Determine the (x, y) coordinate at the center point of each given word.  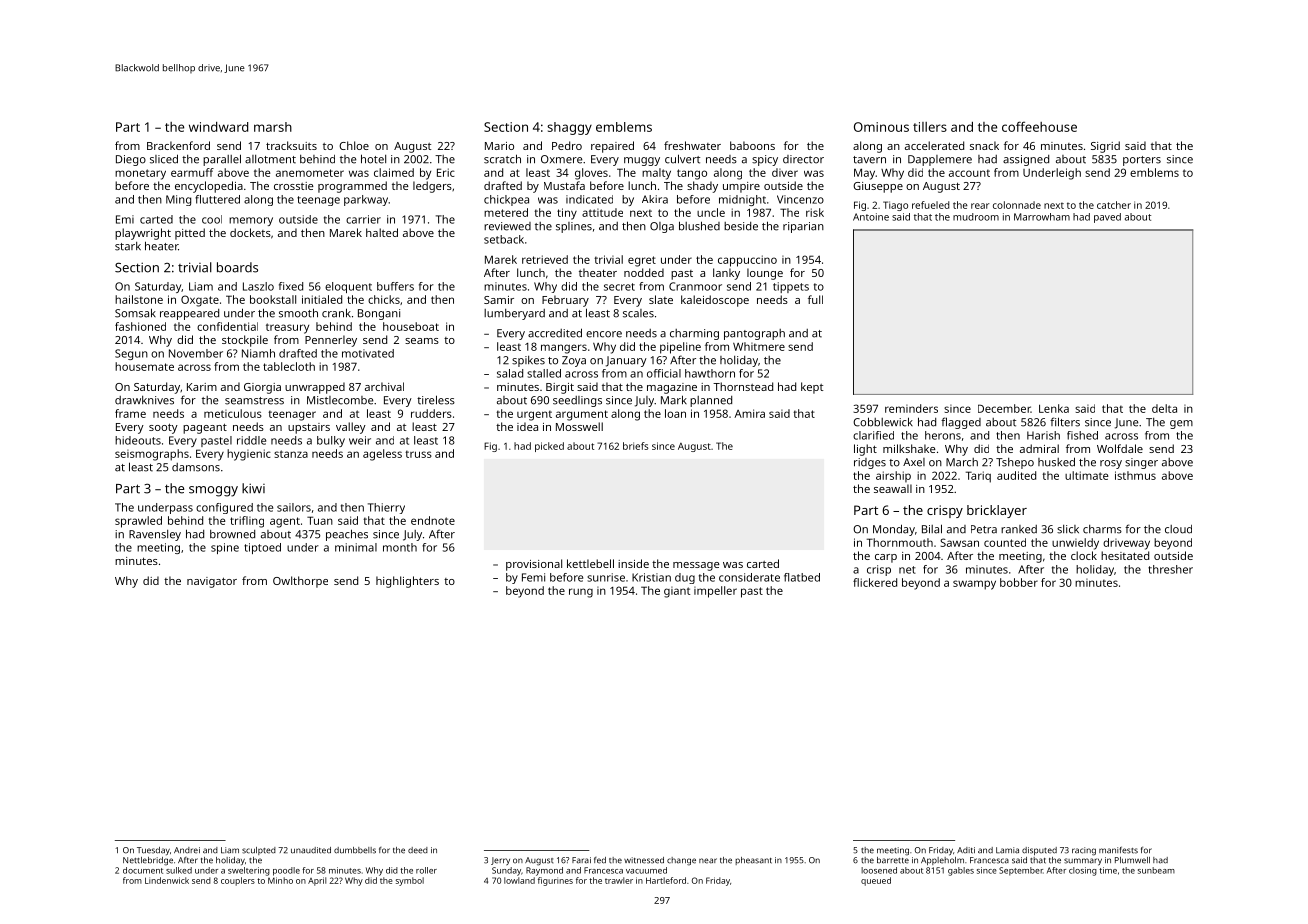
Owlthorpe (300, 582)
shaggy (569, 128)
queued (876, 881)
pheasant (753, 861)
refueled (931, 205)
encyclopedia (209, 187)
